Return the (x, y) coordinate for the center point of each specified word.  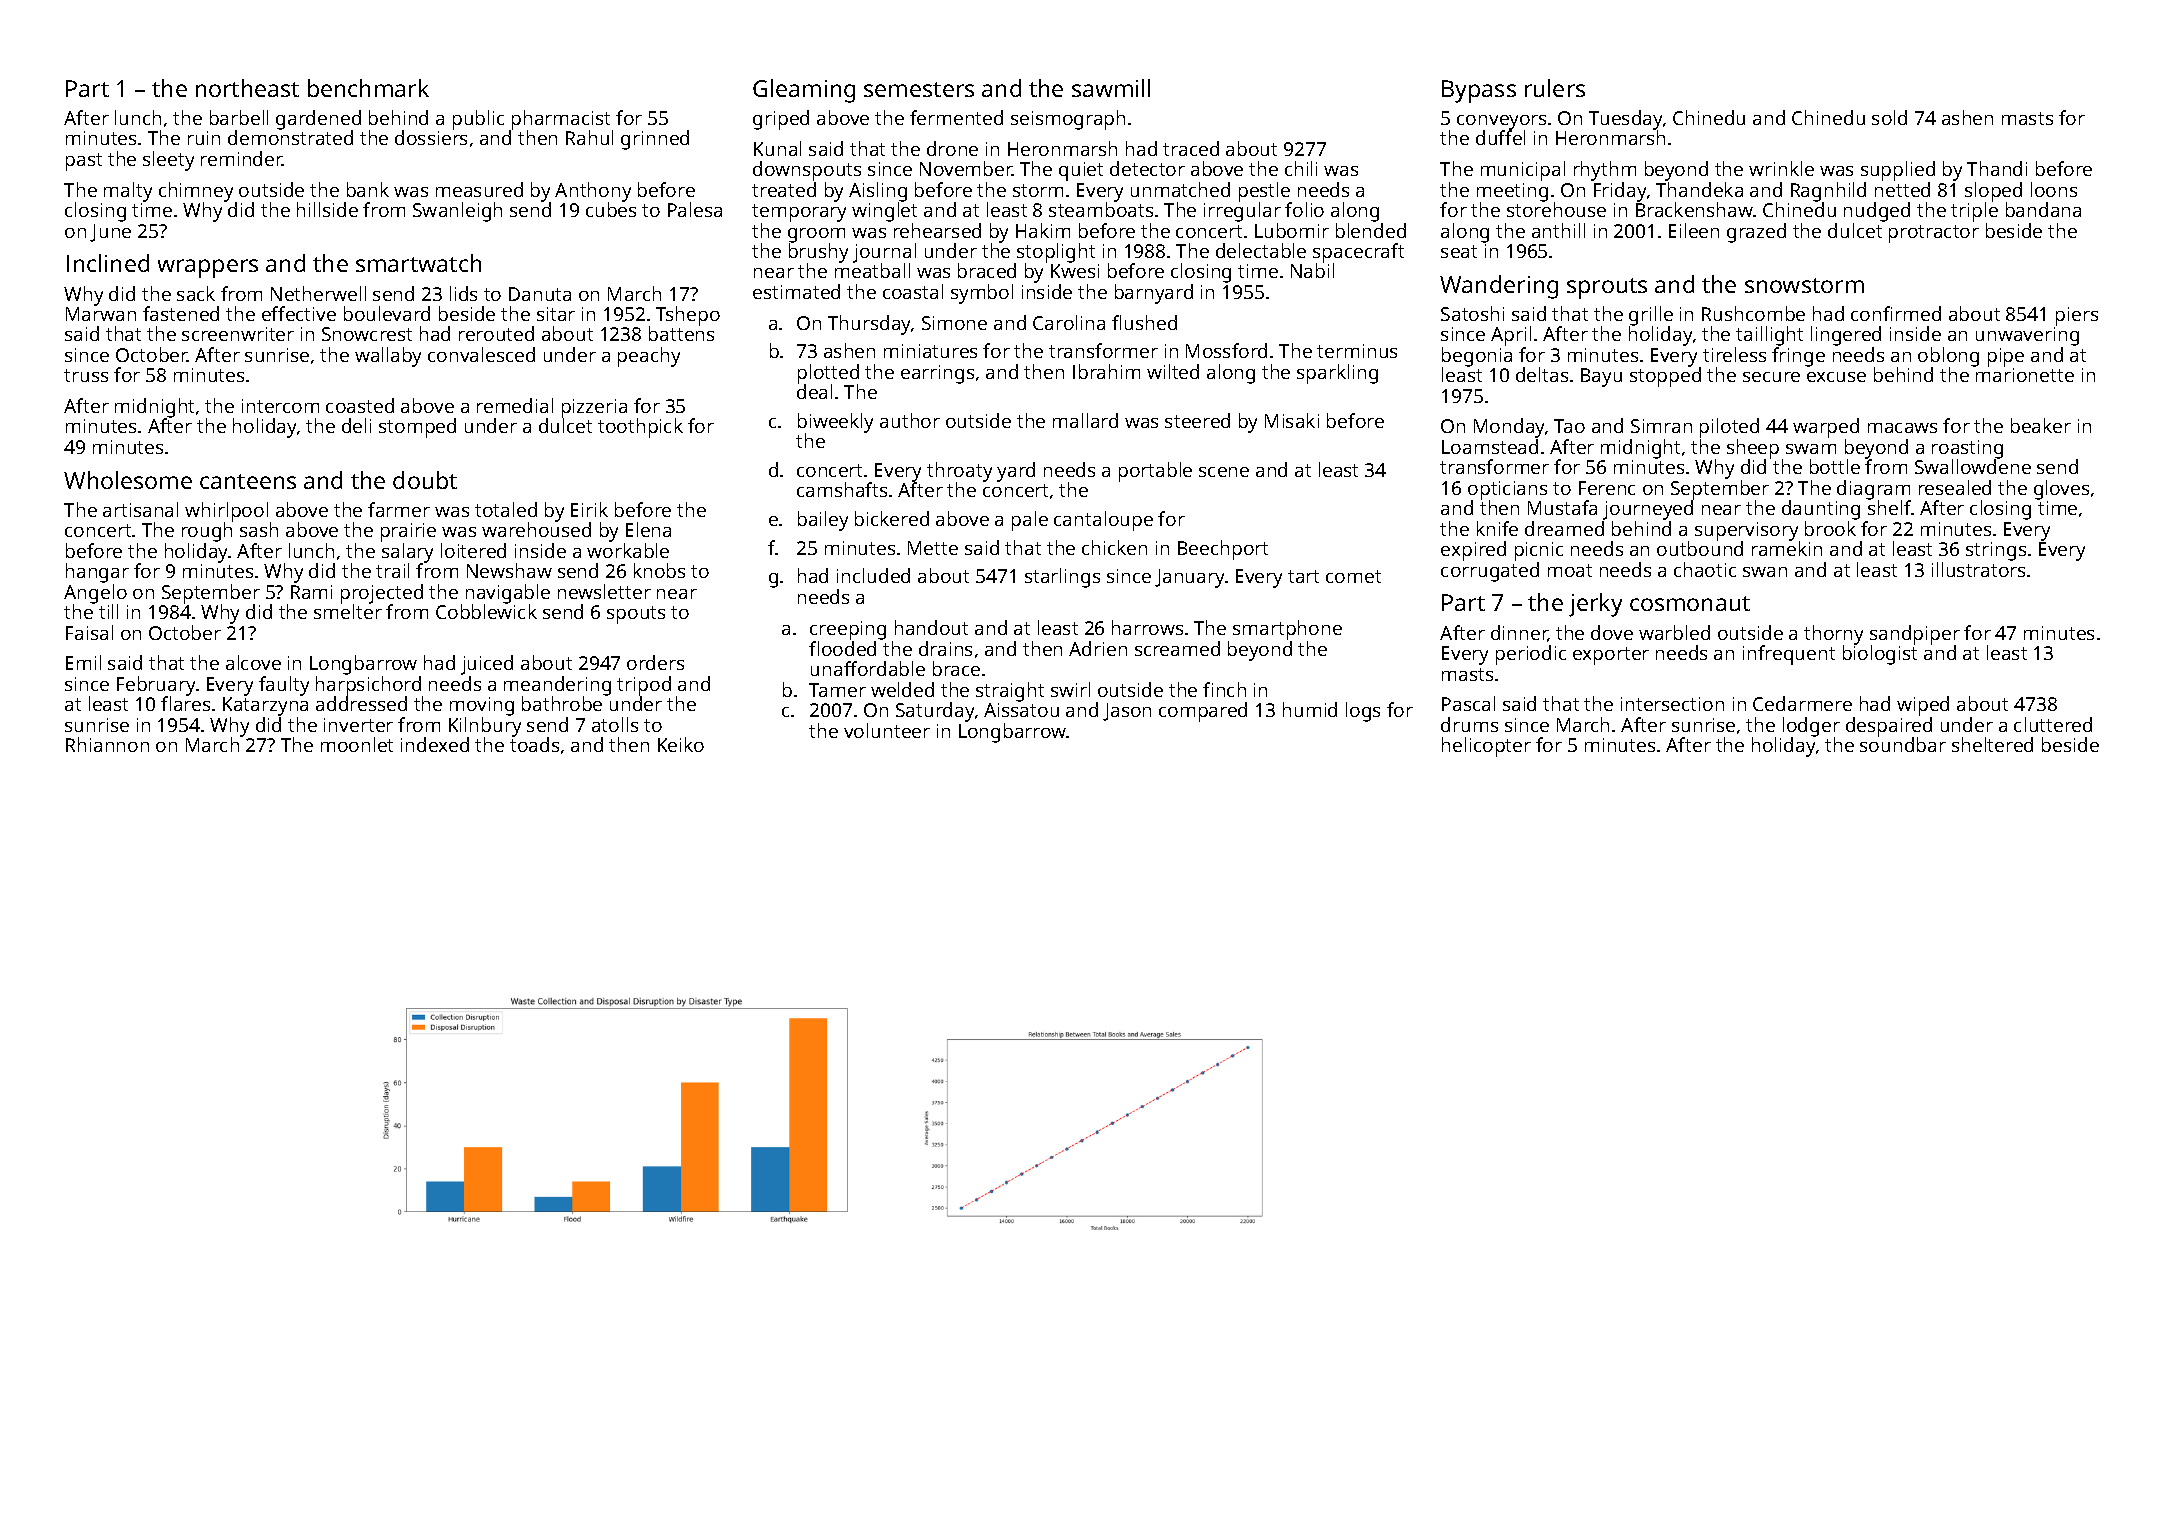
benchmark (368, 88)
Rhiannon (107, 744)
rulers (1555, 88)
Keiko (681, 744)
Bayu (1601, 377)
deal (814, 391)
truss (86, 375)
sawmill (1111, 88)
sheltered (1992, 744)
